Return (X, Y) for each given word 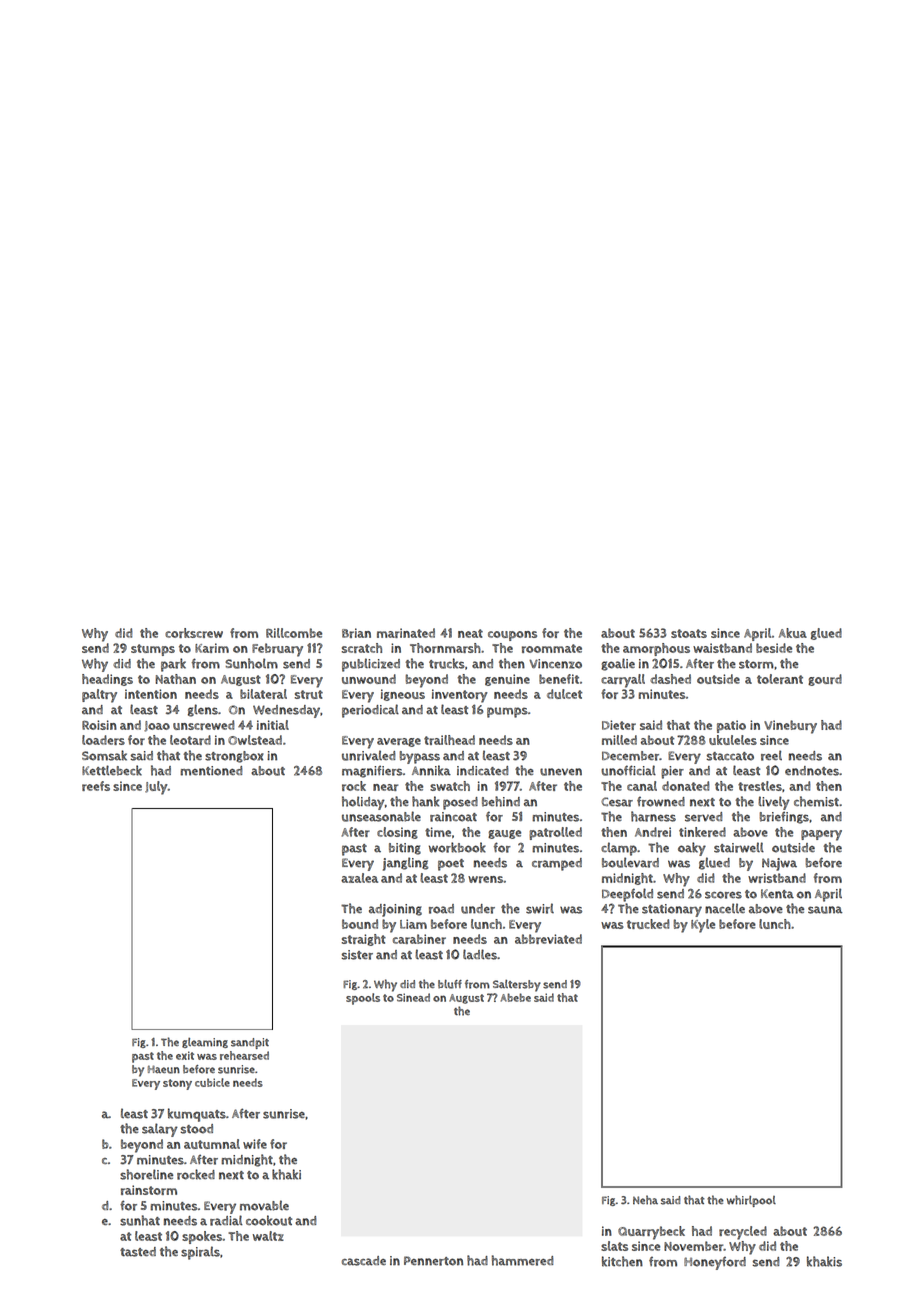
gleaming (205, 1043)
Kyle (703, 926)
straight (364, 940)
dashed (670, 679)
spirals (200, 1253)
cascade (364, 1261)
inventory (460, 696)
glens (203, 710)
